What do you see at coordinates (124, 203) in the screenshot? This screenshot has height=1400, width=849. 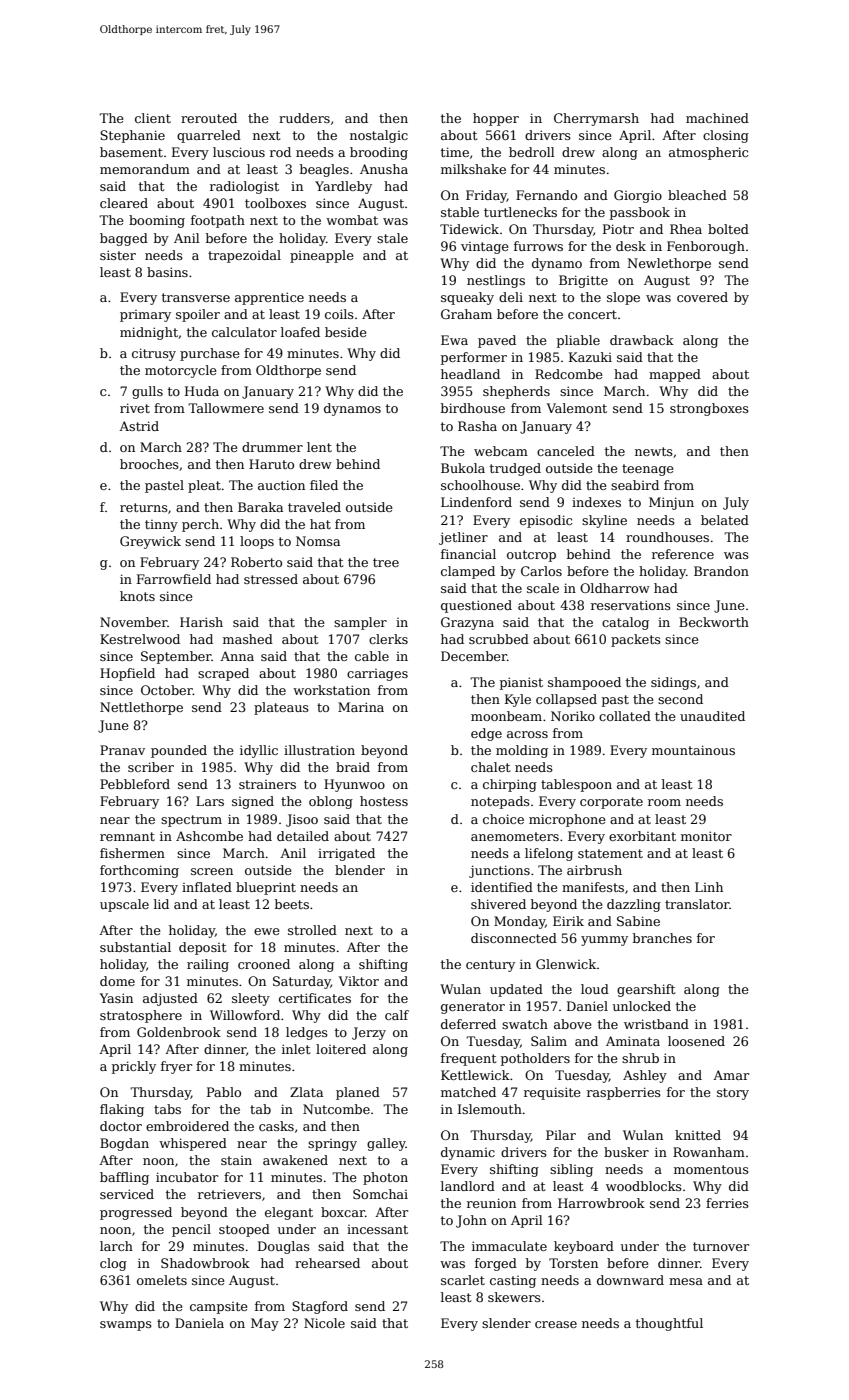 I see `cleared` at bounding box center [124, 203].
